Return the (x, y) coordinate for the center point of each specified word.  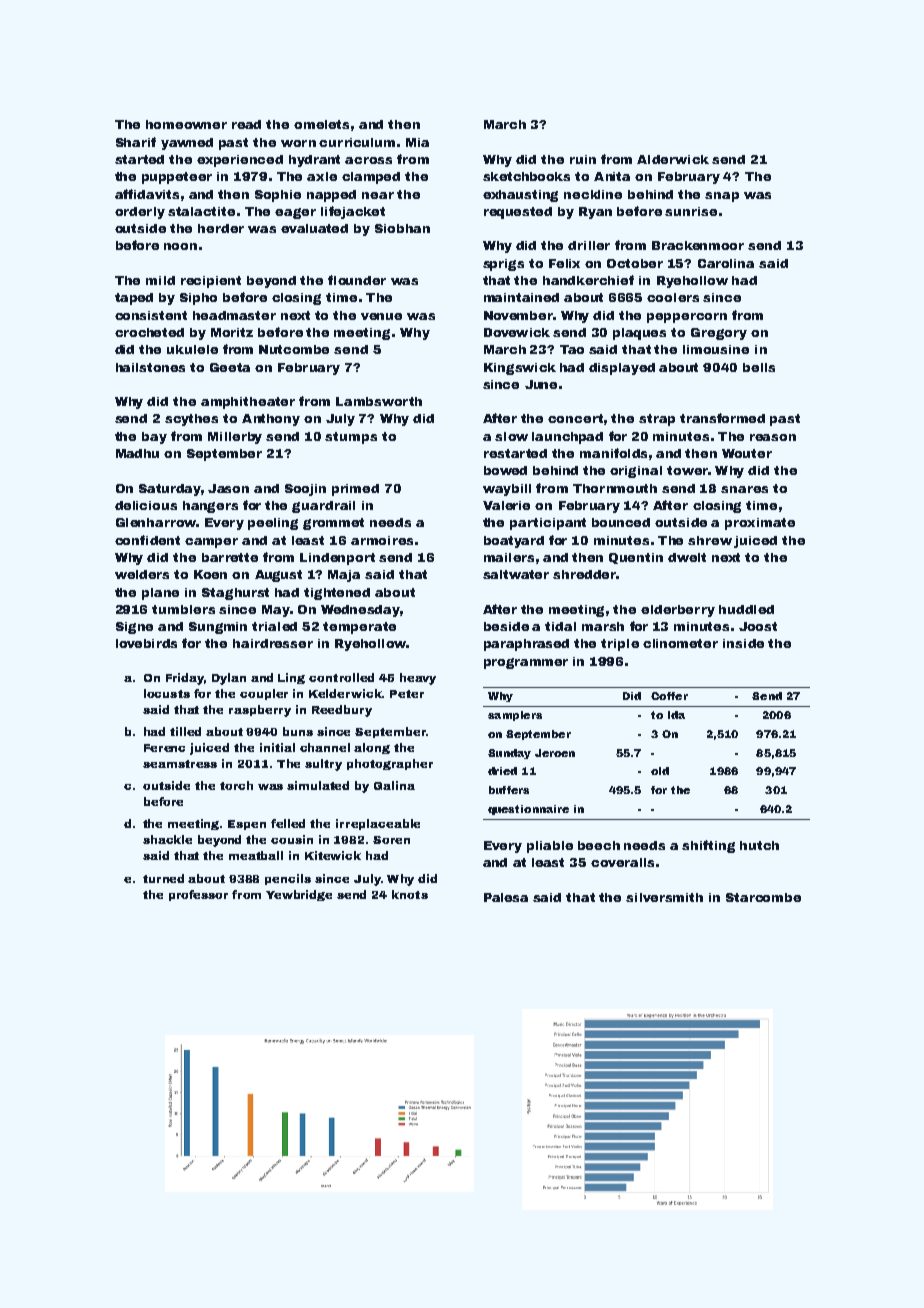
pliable (550, 847)
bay (154, 438)
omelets (321, 124)
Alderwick (673, 159)
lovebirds (146, 643)
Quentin (636, 558)
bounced (621, 522)
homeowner (186, 124)
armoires (382, 540)
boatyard (514, 542)
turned (163, 878)
